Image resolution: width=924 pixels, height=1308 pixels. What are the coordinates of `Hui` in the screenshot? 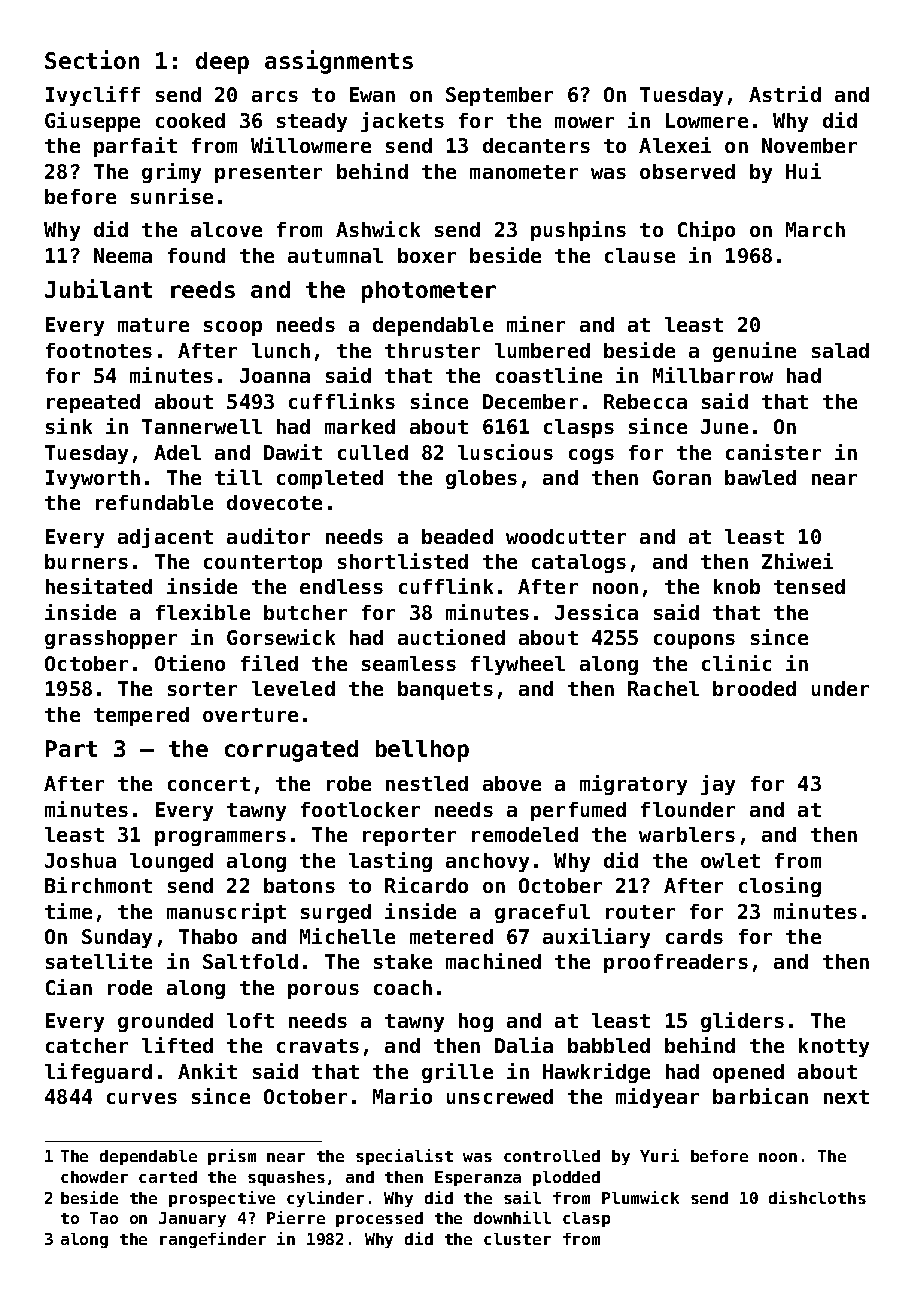 It's located at (803, 171).
